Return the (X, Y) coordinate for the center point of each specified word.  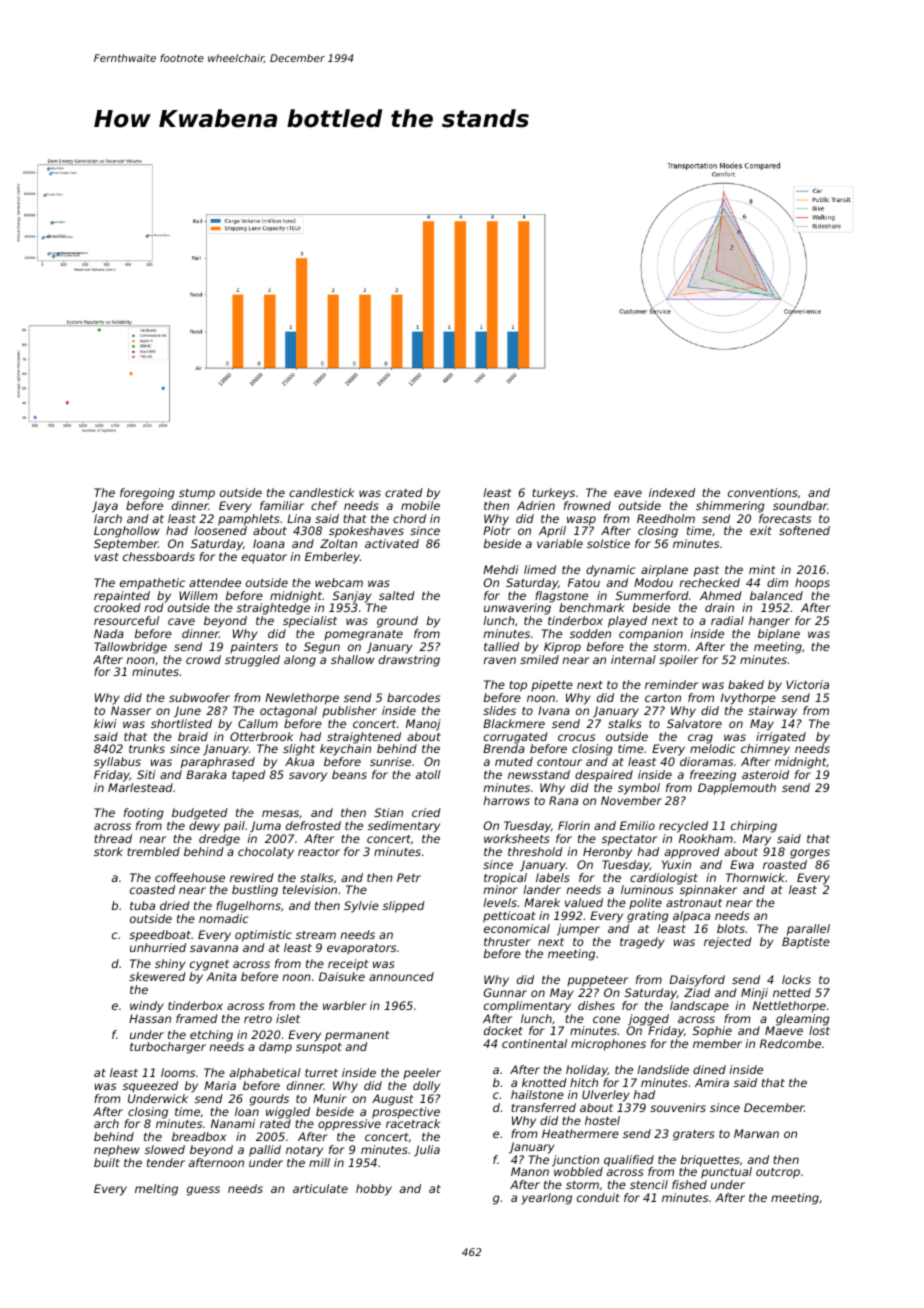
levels (500, 902)
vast (106, 557)
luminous (647, 889)
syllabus (117, 763)
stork (108, 851)
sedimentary (404, 827)
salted (397, 595)
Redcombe (790, 1043)
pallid (265, 1151)
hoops (812, 583)
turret (321, 1073)
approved (692, 853)
